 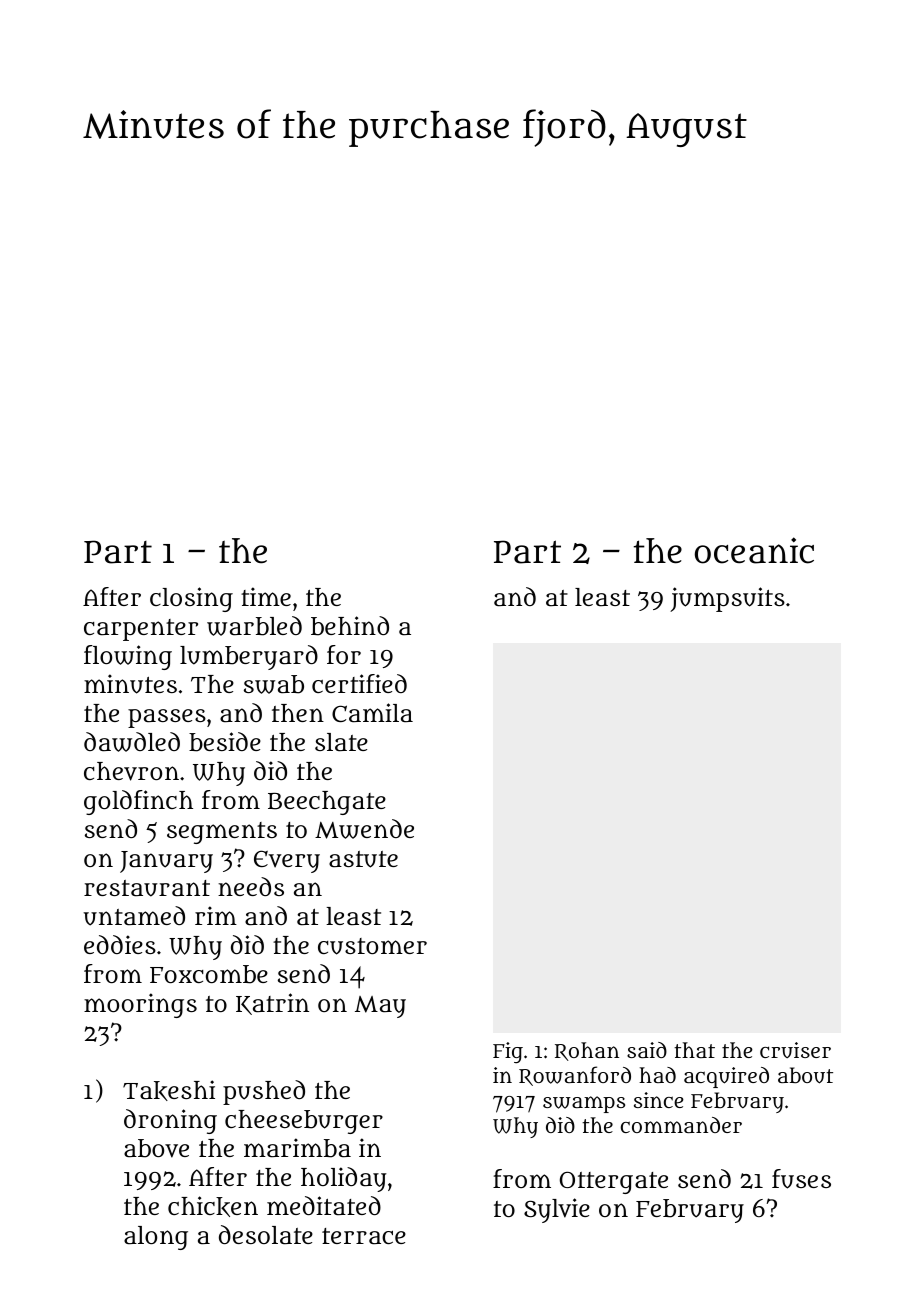 I want to click on closing, so click(x=191, y=599).
